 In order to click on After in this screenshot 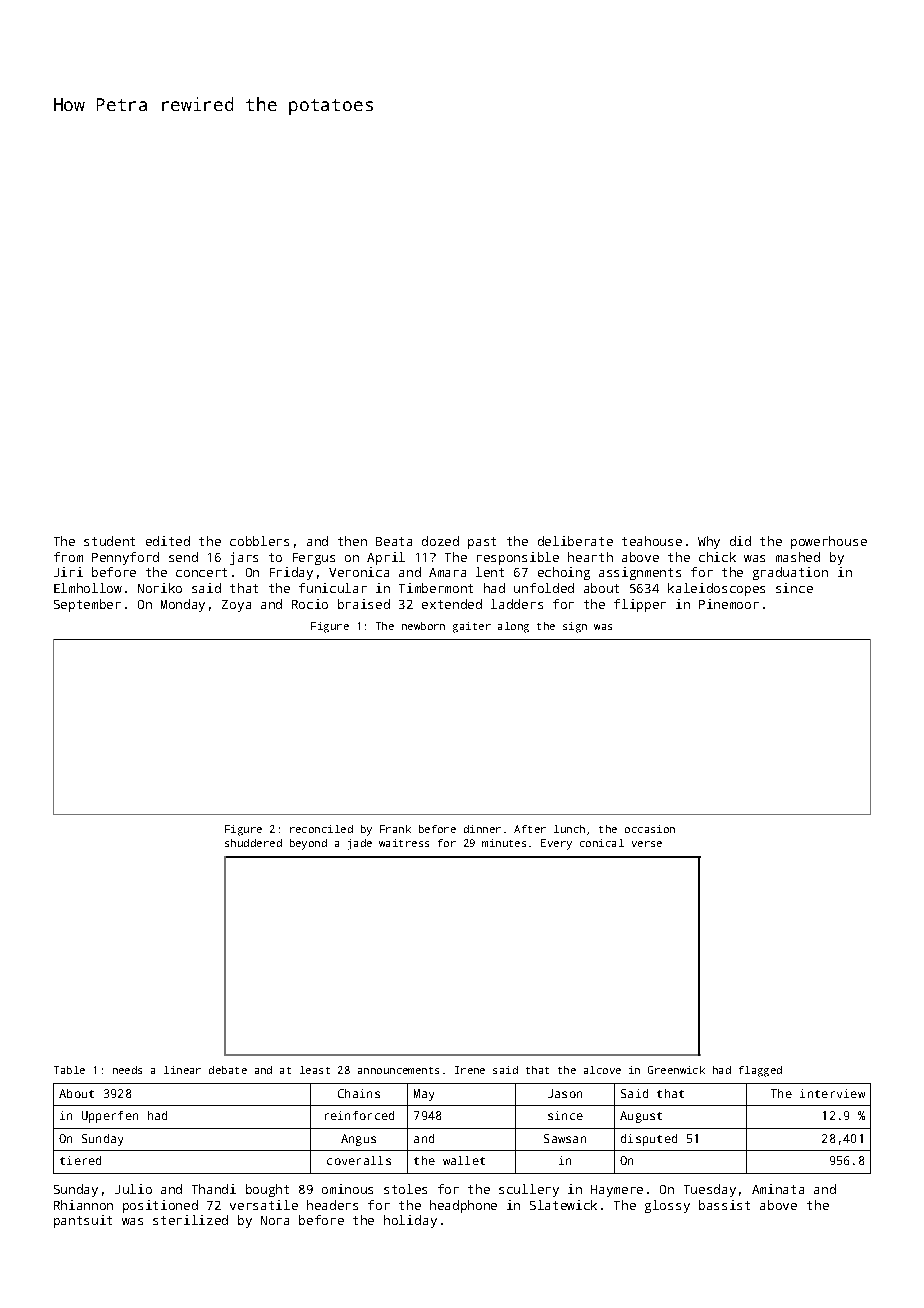, I will do `click(530, 829)`.
